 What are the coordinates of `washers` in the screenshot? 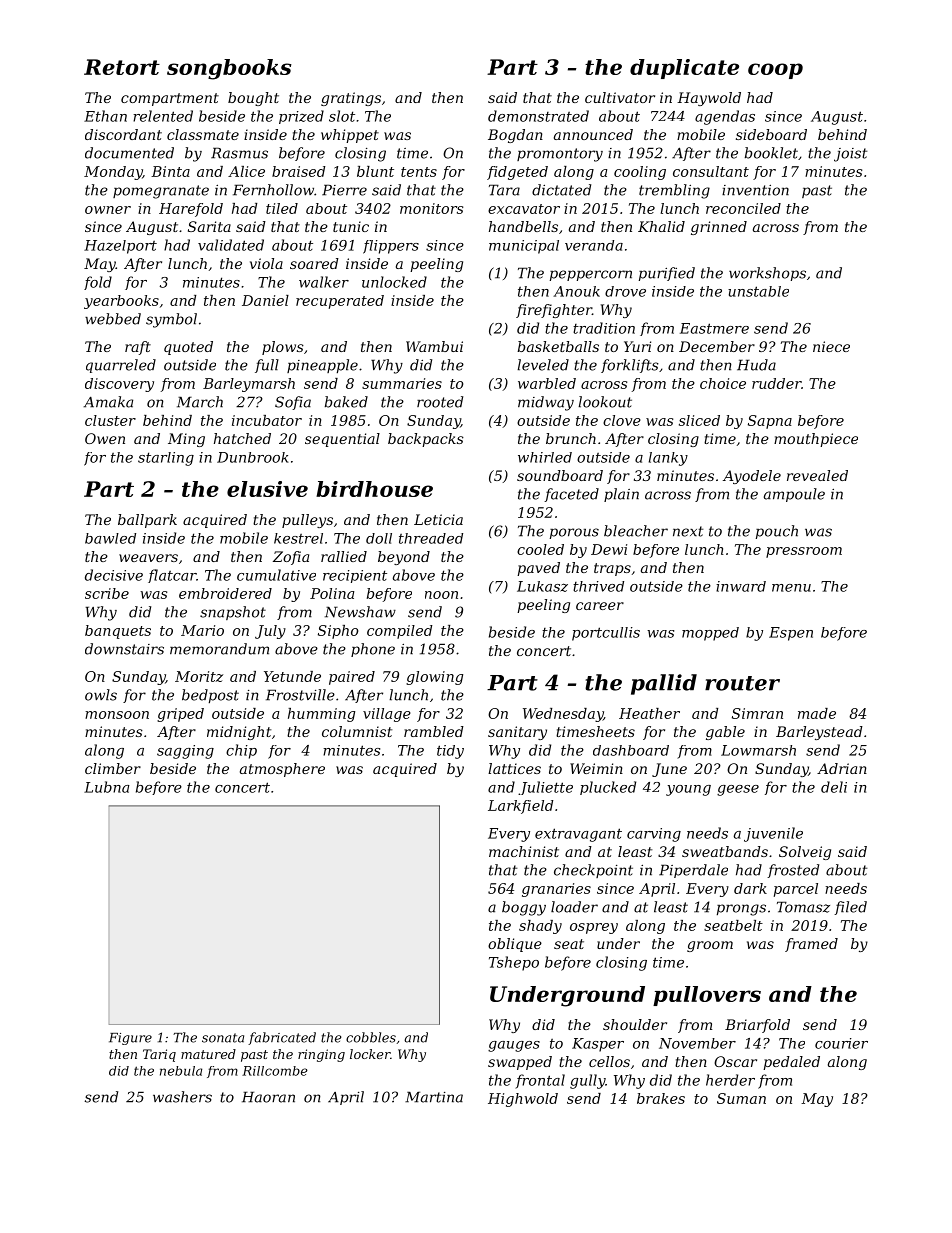 It's located at (182, 1097).
